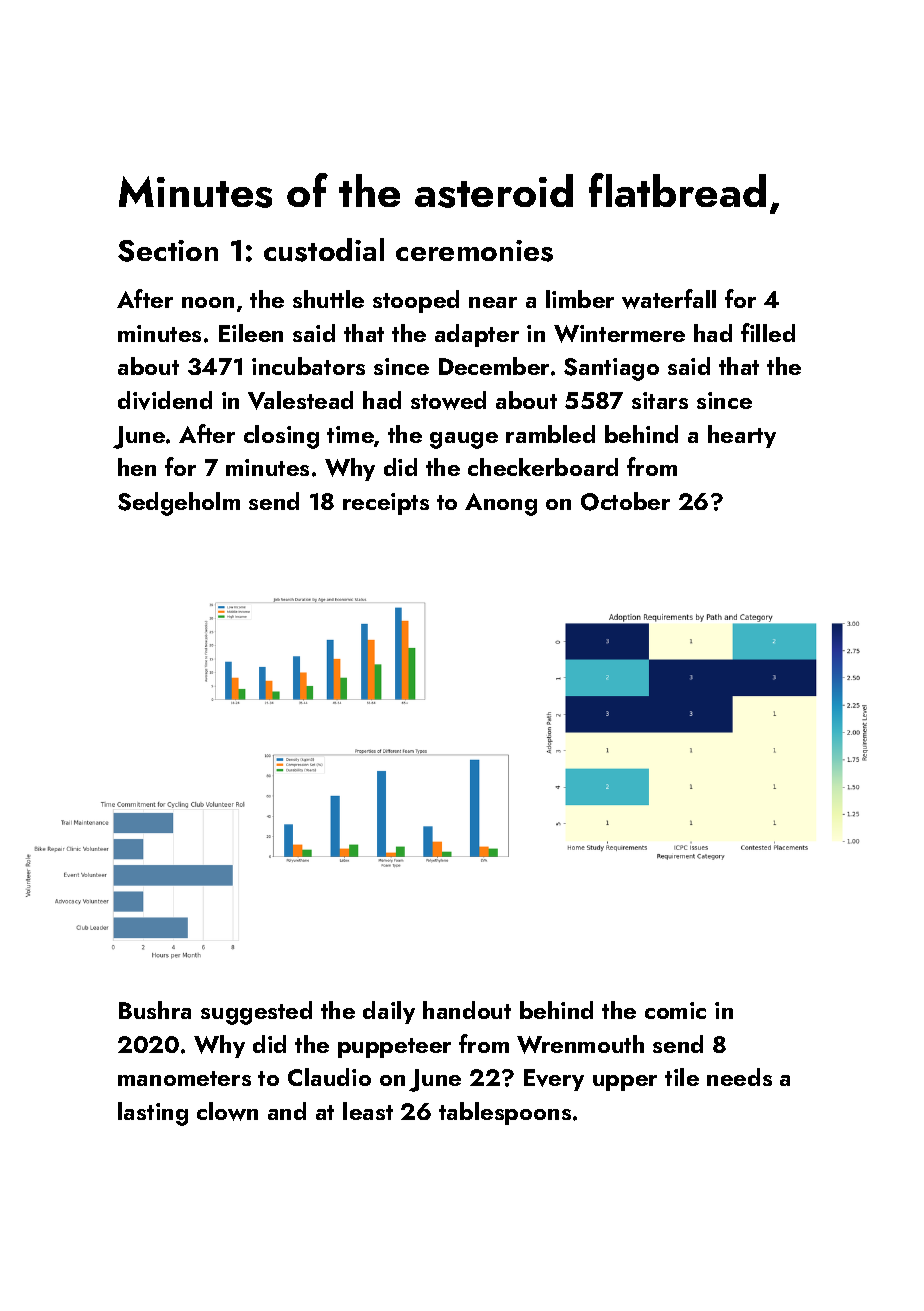  I want to click on custodial, so click(324, 250).
